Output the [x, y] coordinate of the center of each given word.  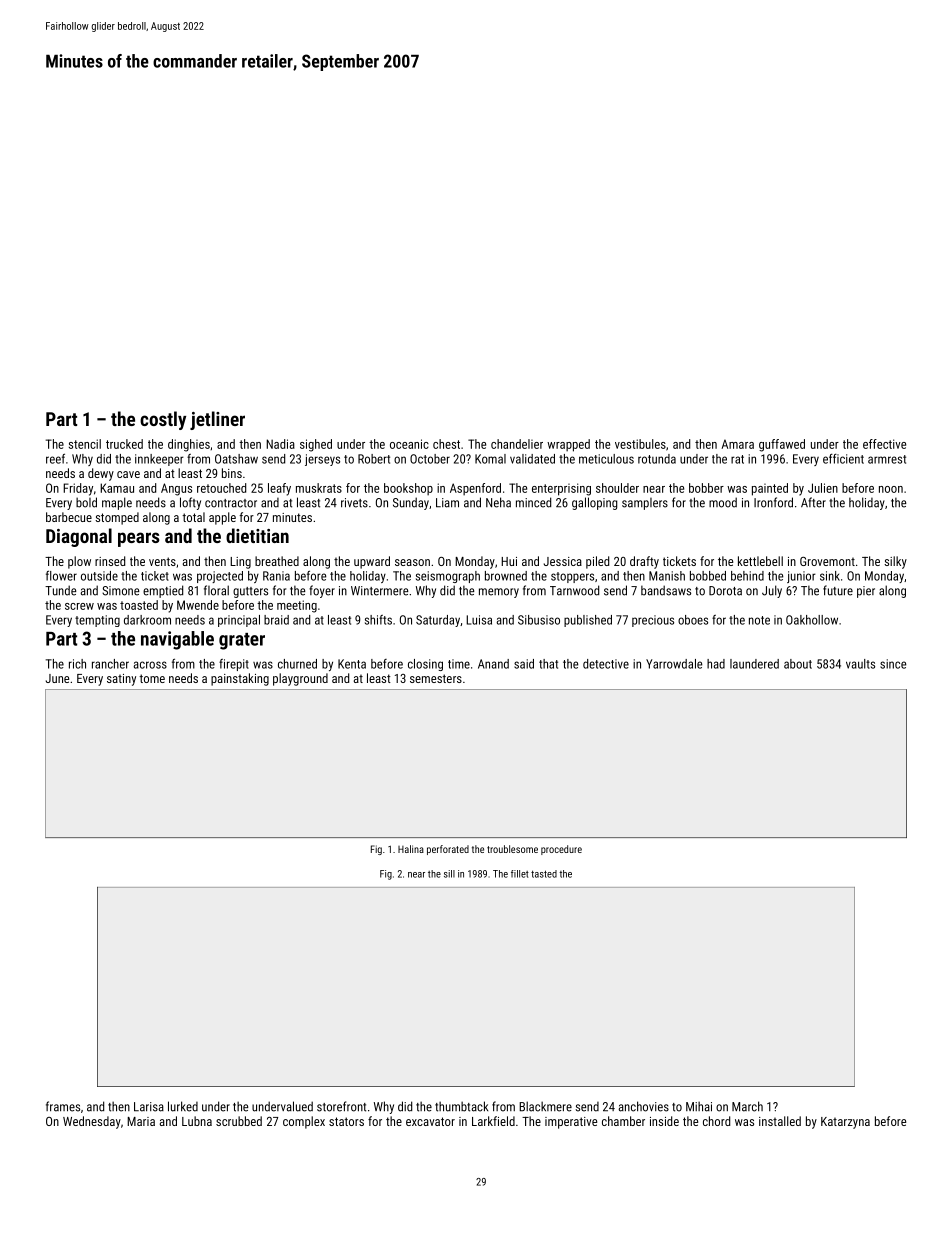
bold [86, 502]
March [747, 1106]
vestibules [640, 444]
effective [884, 444]
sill [449, 874]
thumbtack [461, 1106]
